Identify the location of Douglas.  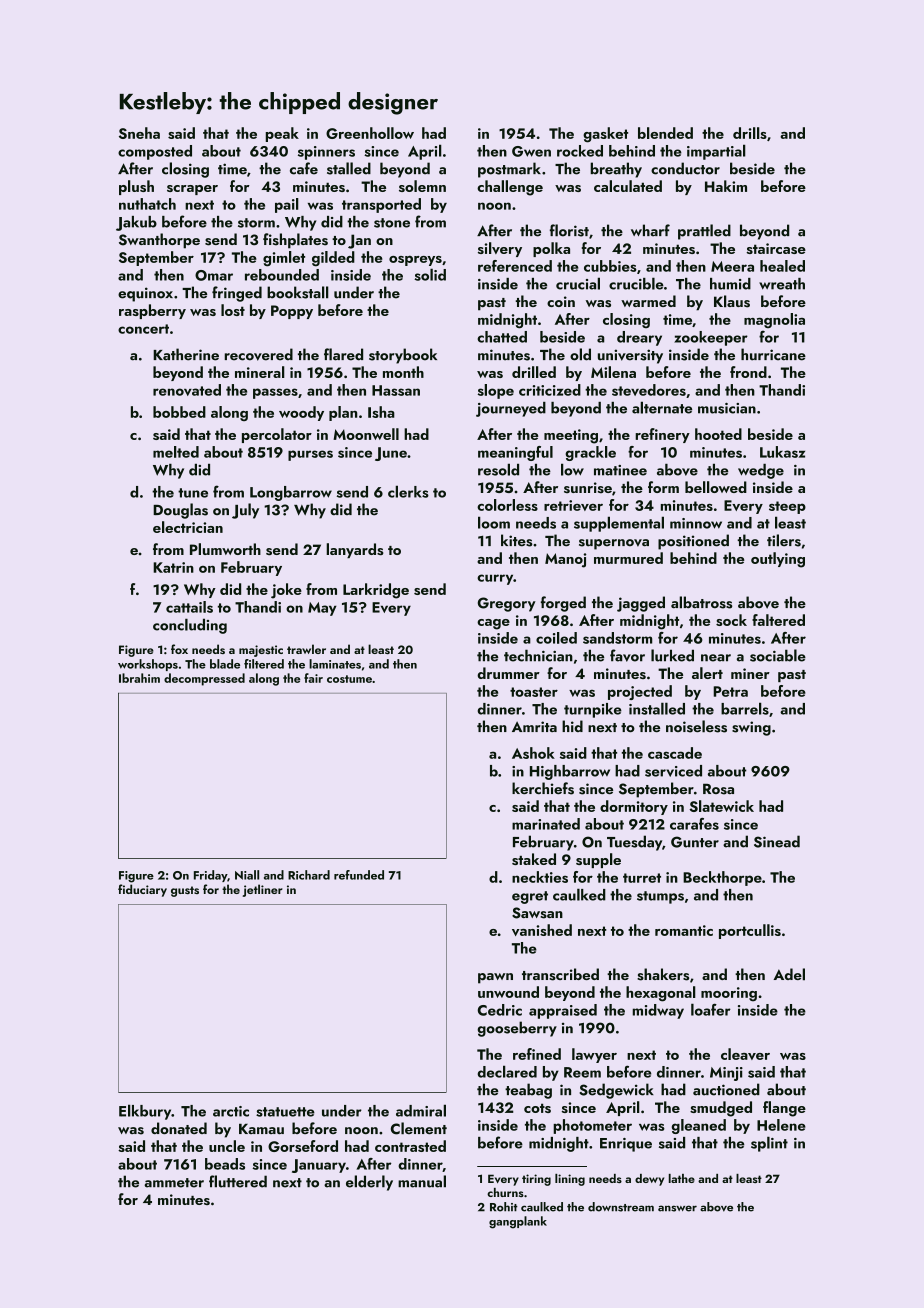
(180, 511).
